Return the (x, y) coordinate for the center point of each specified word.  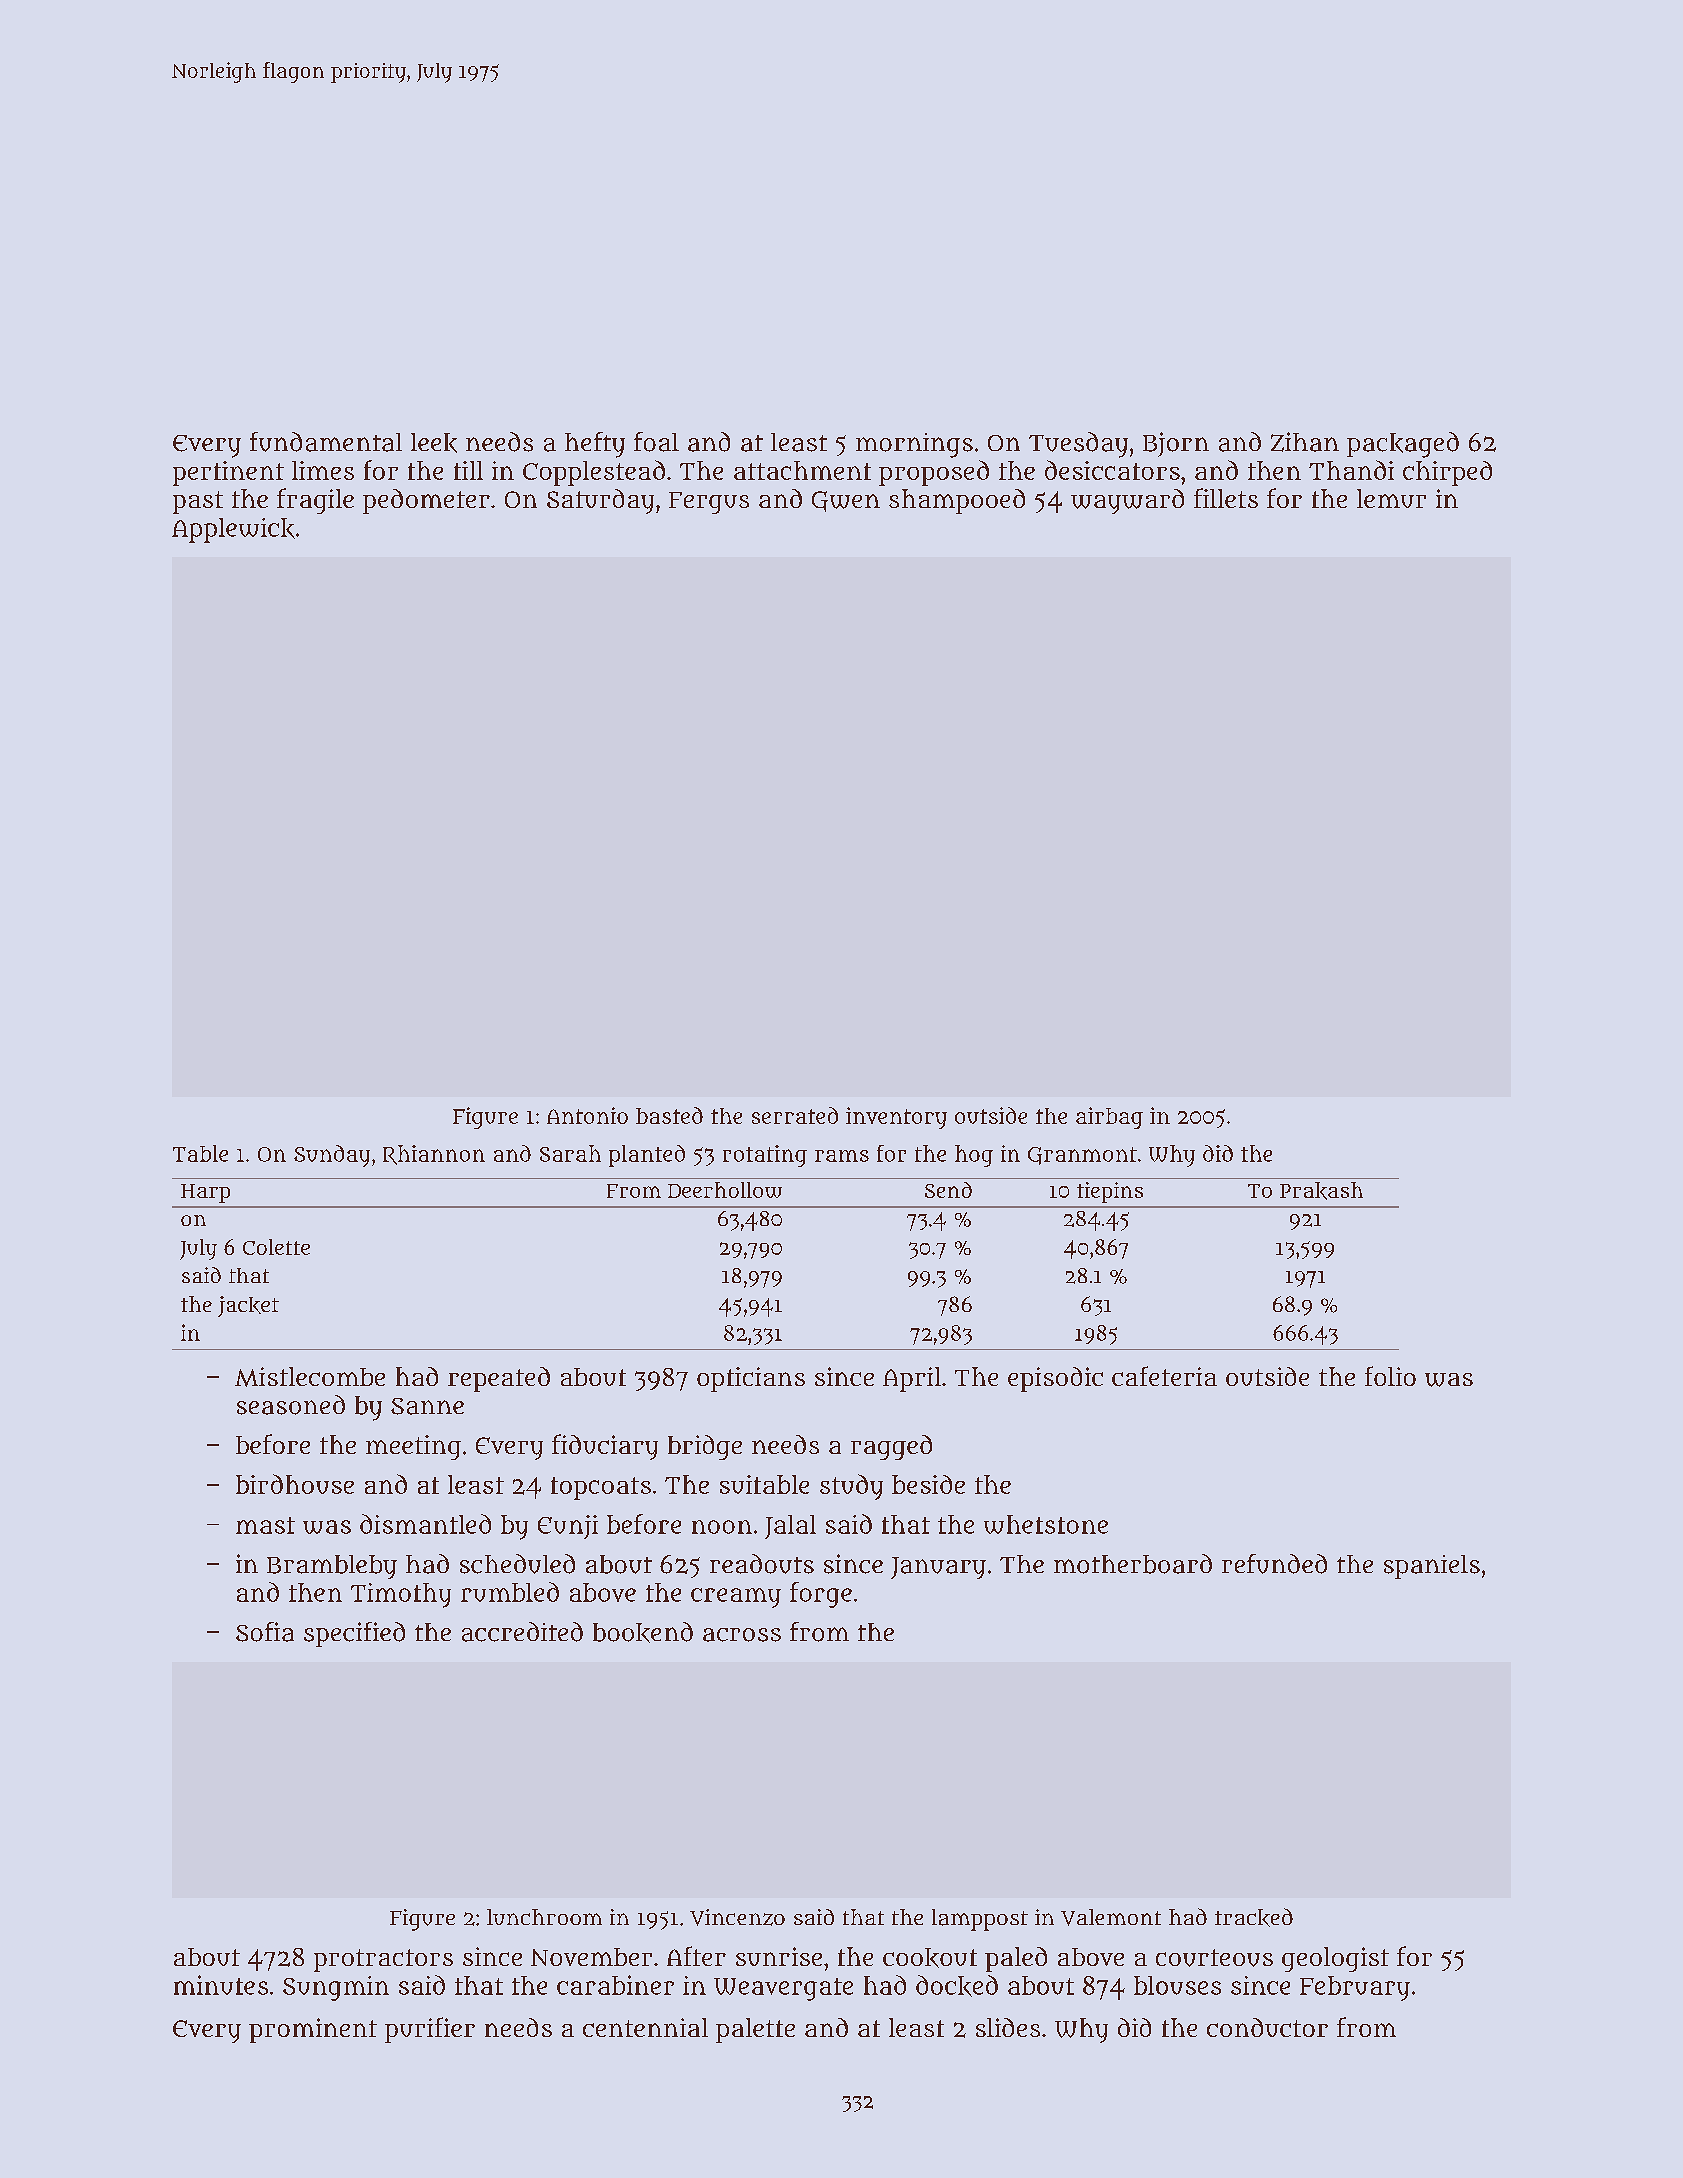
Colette (276, 1247)
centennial (645, 2027)
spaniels (1432, 1567)
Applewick (233, 530)
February (1355, 1988)
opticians (751, 1379)
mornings (914, 445)
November (591, 1957)
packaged (1403, 445)
